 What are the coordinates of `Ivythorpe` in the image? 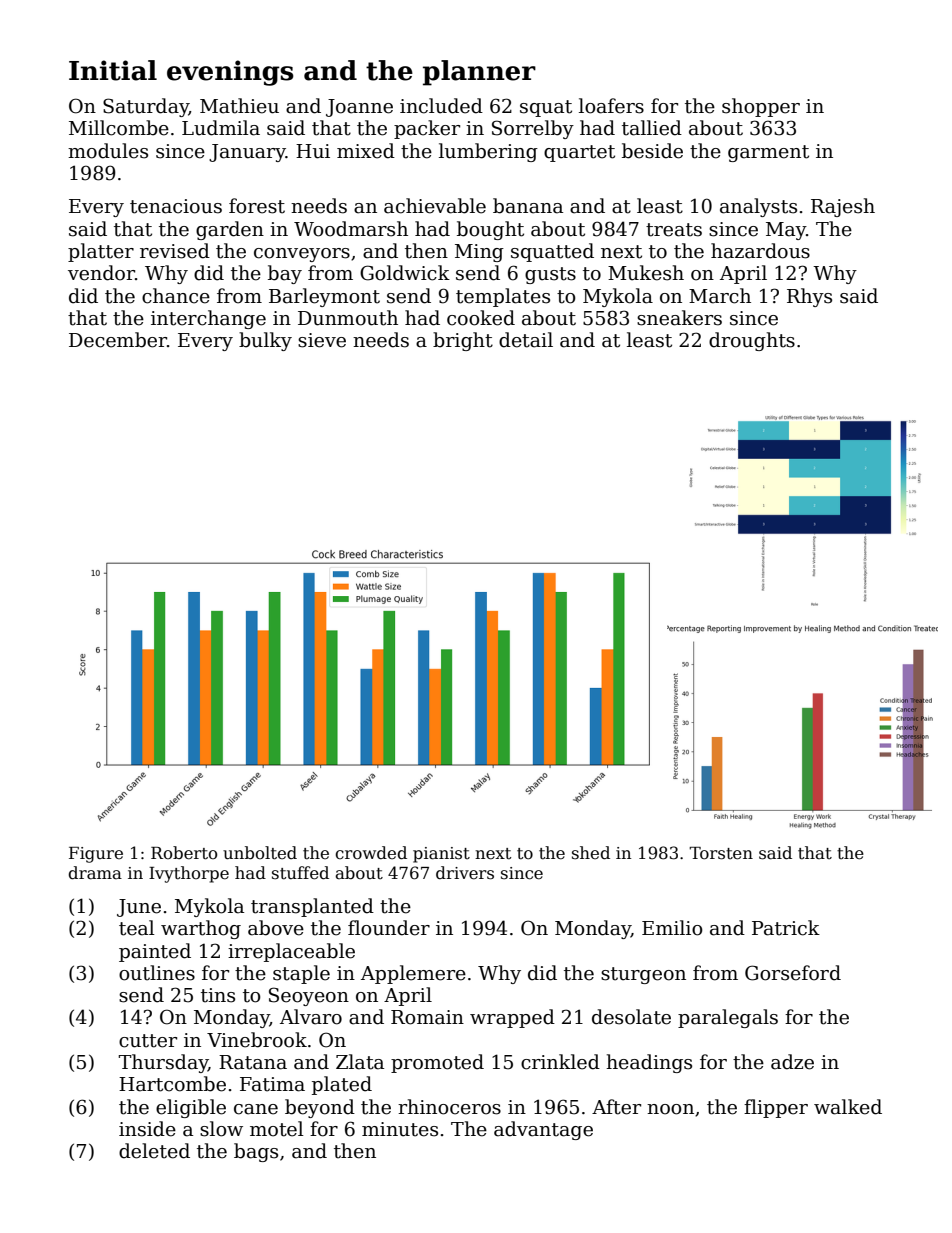 It's located at (189, 874).
